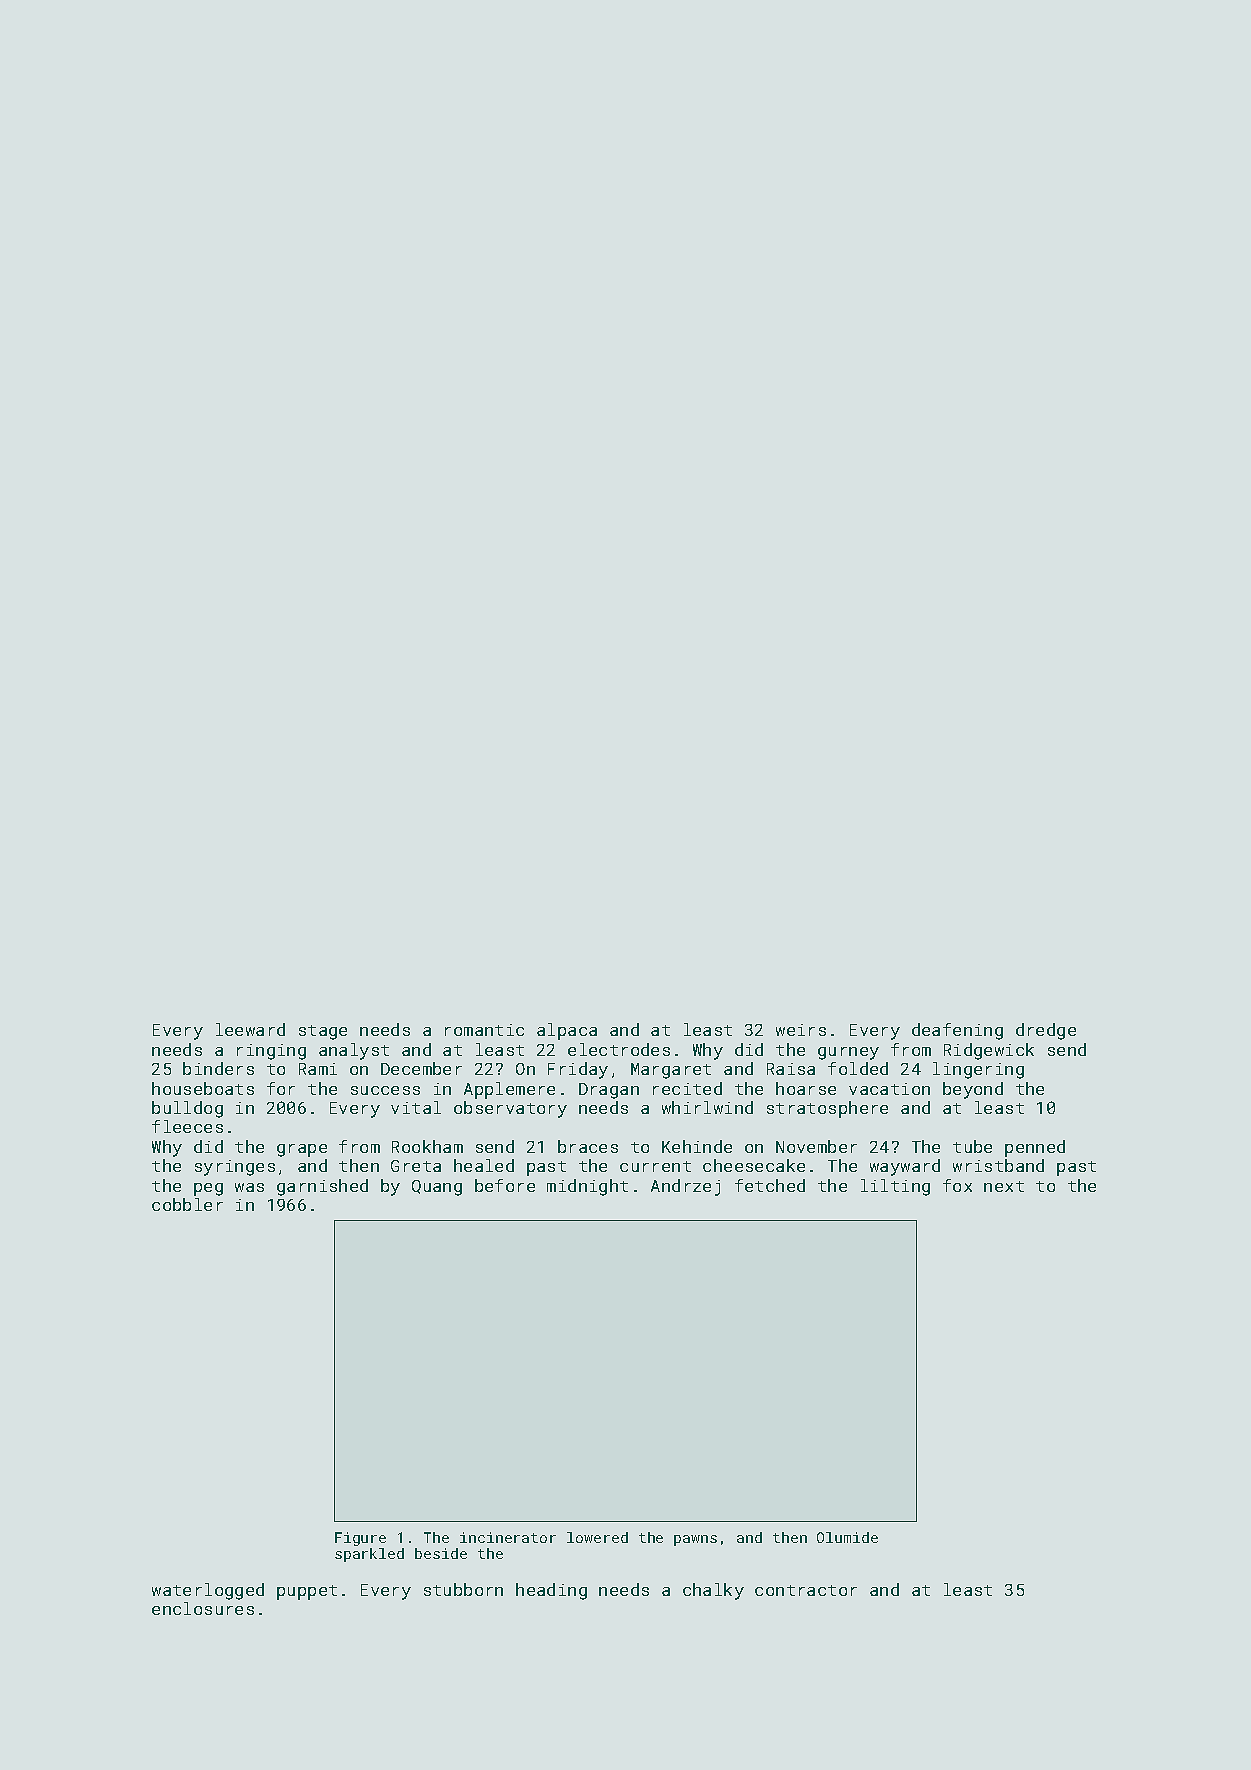  What do you see at coordinates (597, 1537) in the screenshot?
I see `lowered` at bounding box center [597, 1537].
